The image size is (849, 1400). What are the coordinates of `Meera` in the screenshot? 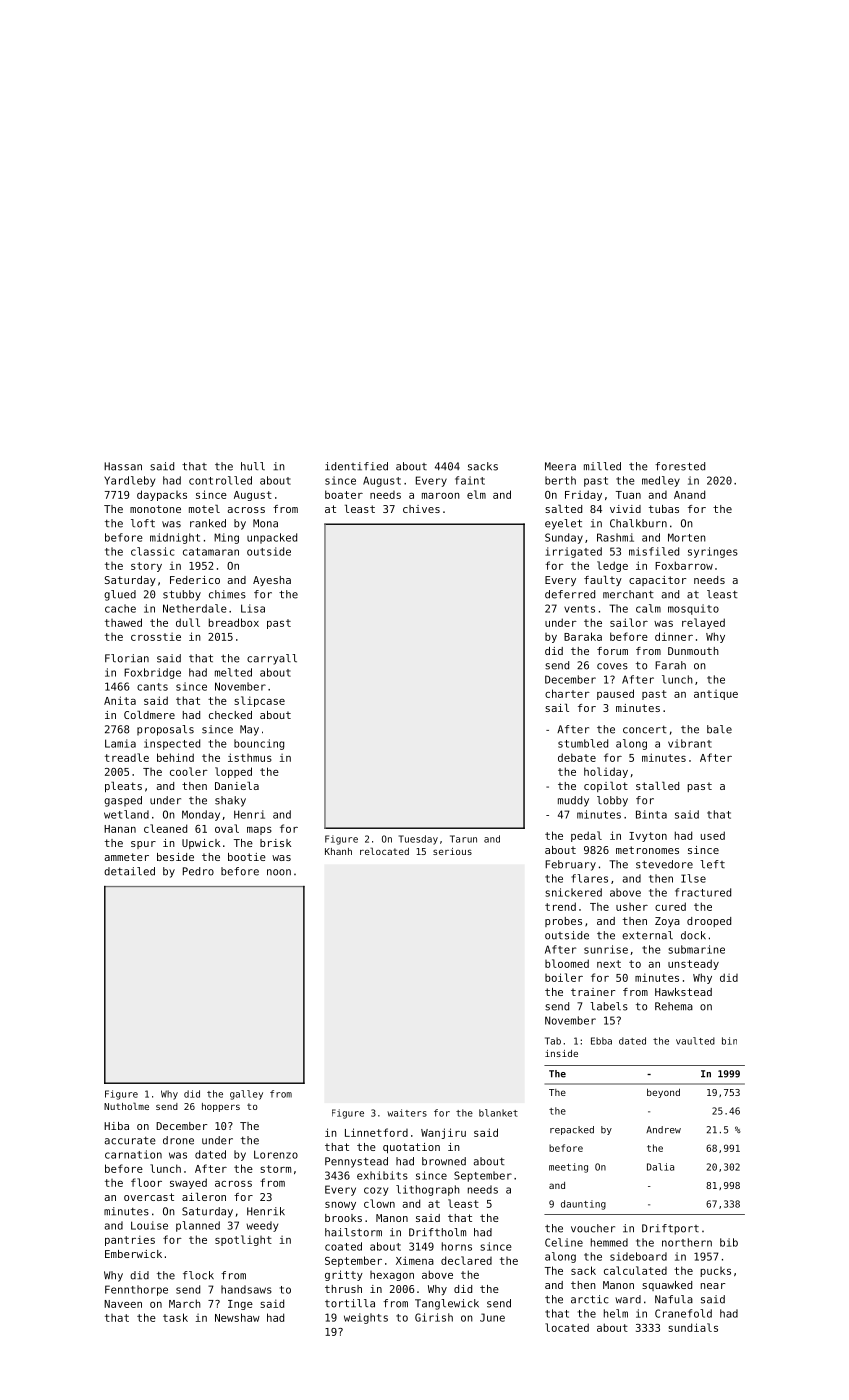 It's located at (560, 466).
